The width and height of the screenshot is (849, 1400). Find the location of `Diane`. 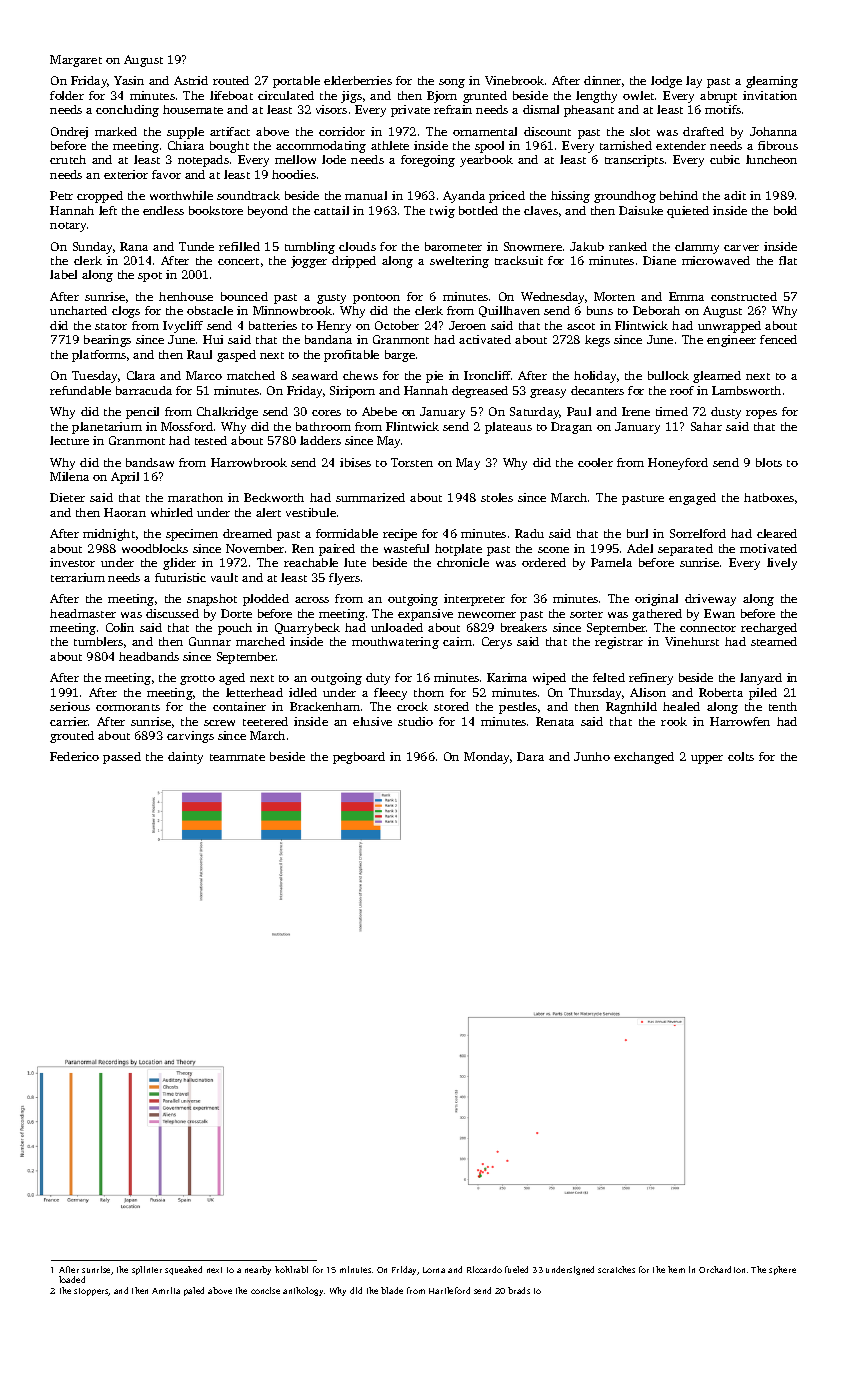

Diane is located at coordinates (659, 260).
